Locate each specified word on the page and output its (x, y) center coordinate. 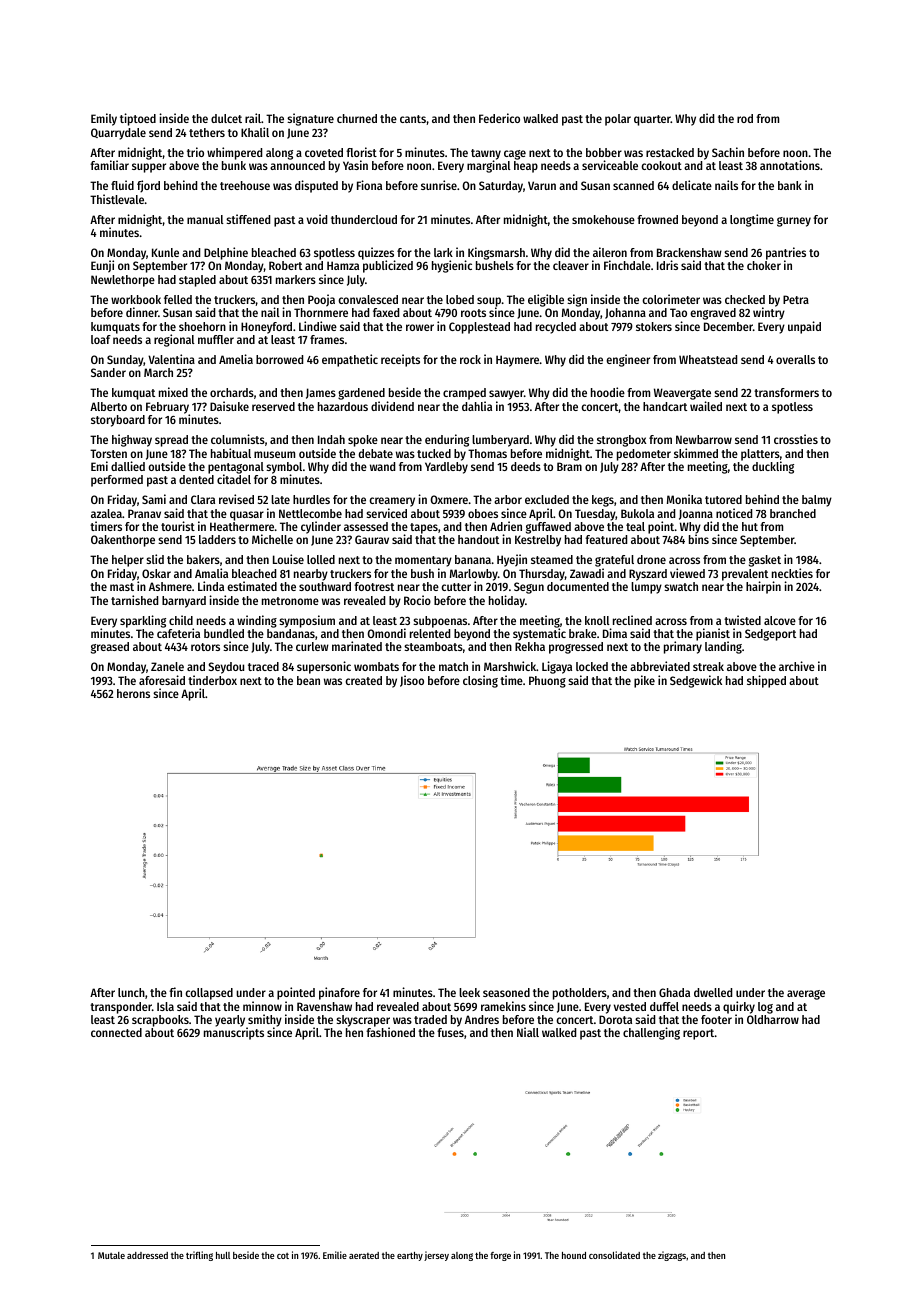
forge (500, 1256)
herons (133, 693)
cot (283, 1256)
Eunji (102, 266)
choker (764, 265)
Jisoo (412, 681)
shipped (766, 681)
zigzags (672, 1256)
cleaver (571, 265)
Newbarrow (704, 439)
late (280, 499)
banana (473, 559)
